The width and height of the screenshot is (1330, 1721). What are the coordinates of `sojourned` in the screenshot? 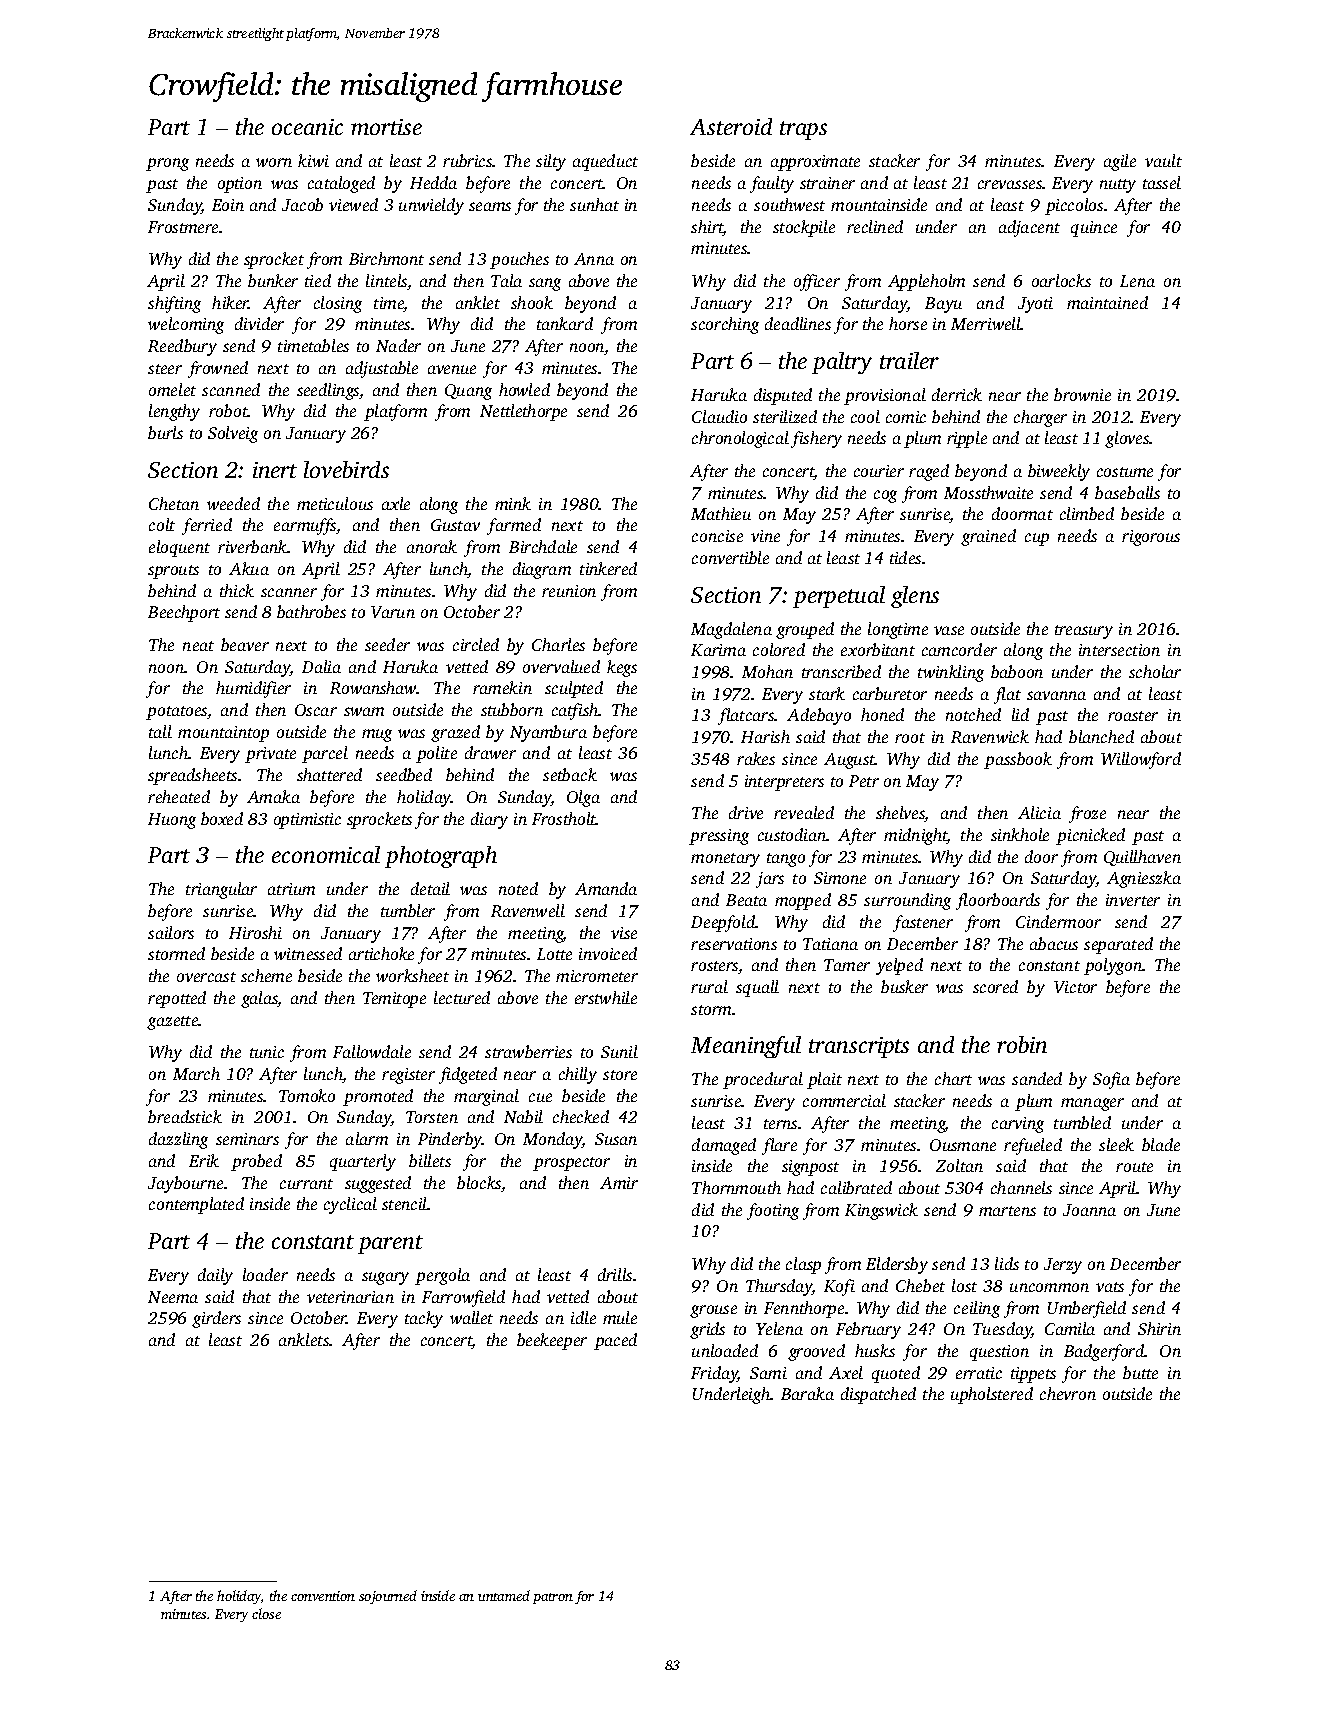 It's located at (388, 1597).
